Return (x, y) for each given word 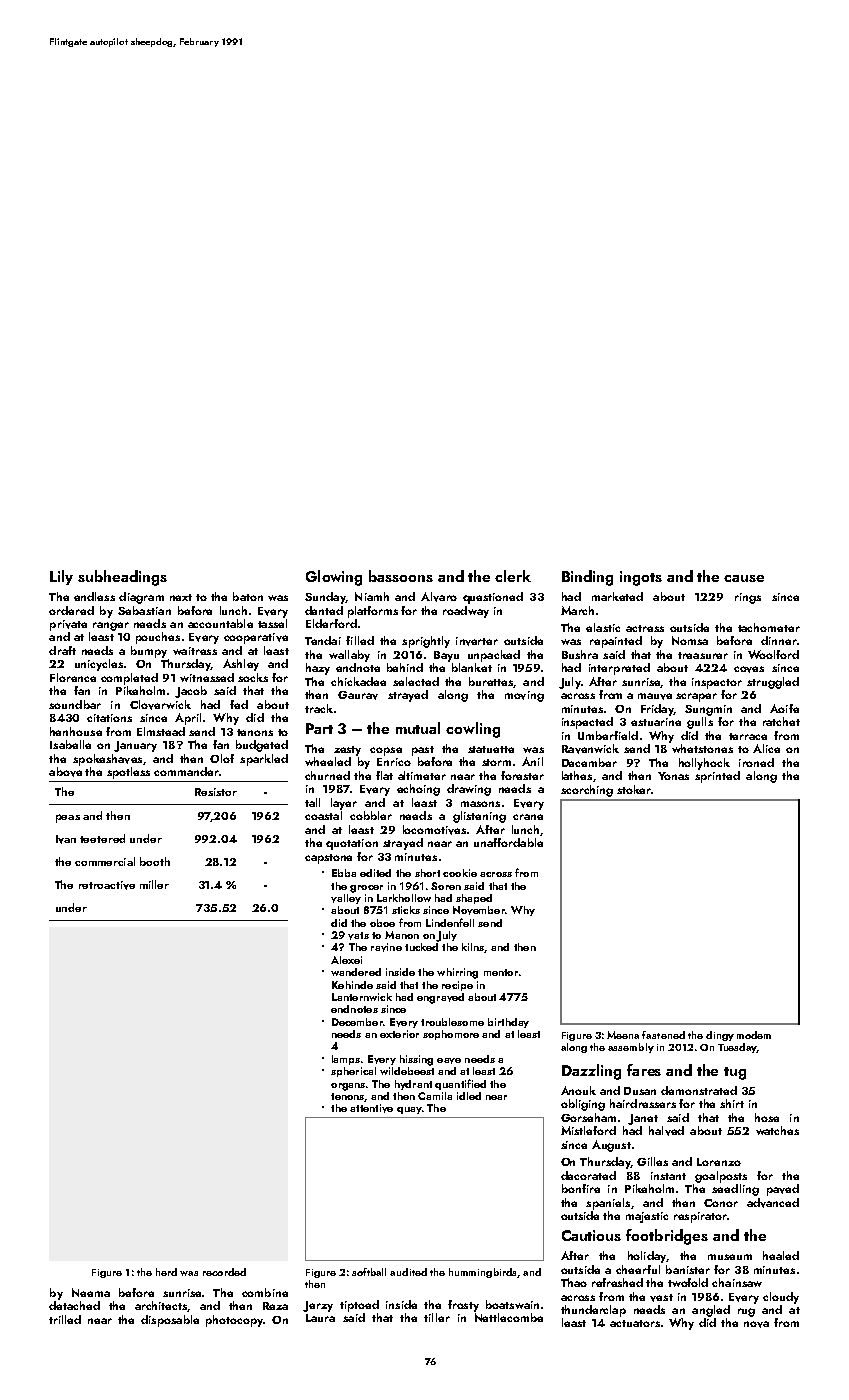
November (479, 910)
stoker (634, 789)
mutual (418, 728)
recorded (224, 1272)
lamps (346, 1060)
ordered (71, 610)
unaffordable (508, 842)
